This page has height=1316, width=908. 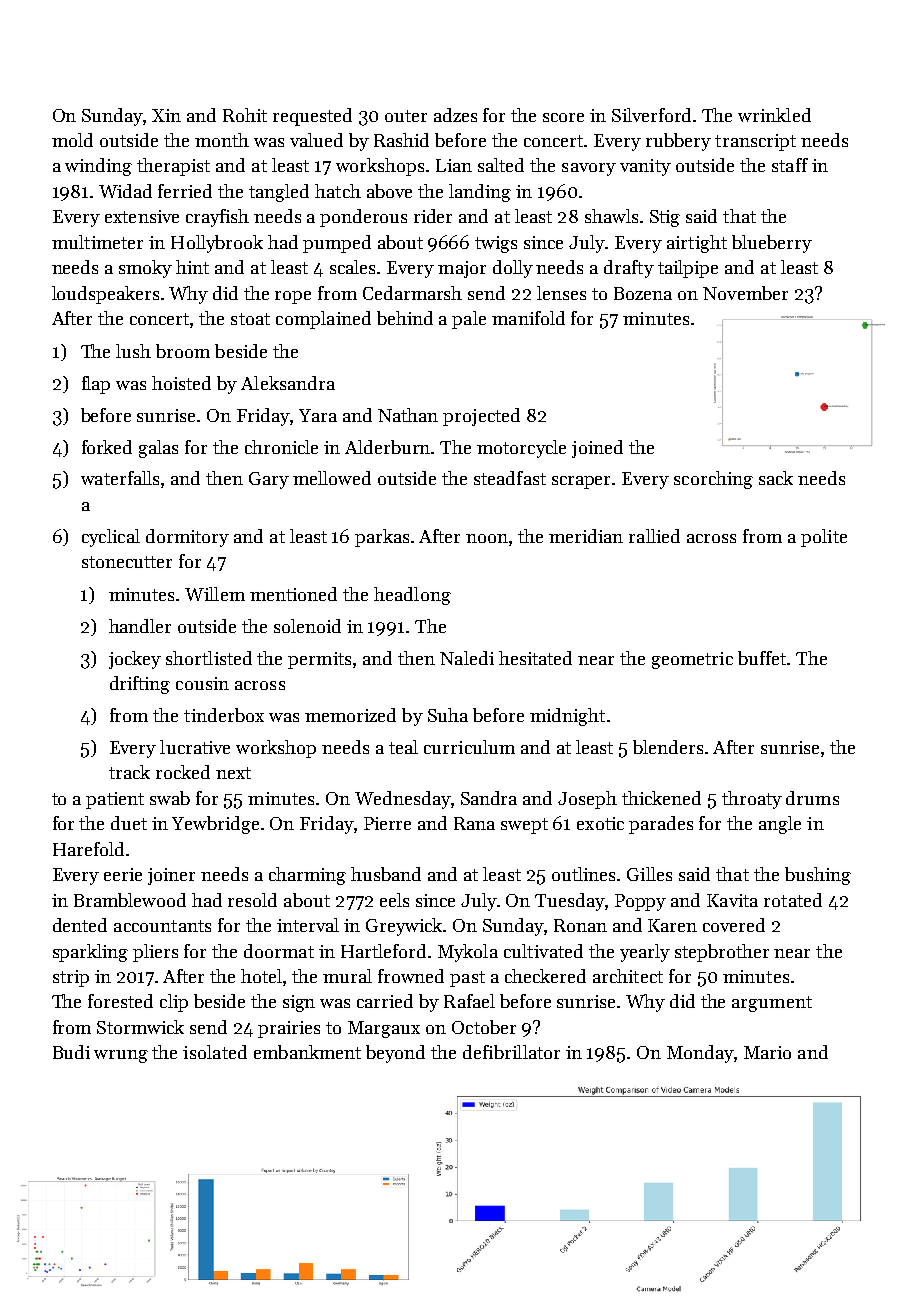 What do you see at coordinates (105, 295) in the page?
I see `loudspeakers` at bounding box center [105, 295].
